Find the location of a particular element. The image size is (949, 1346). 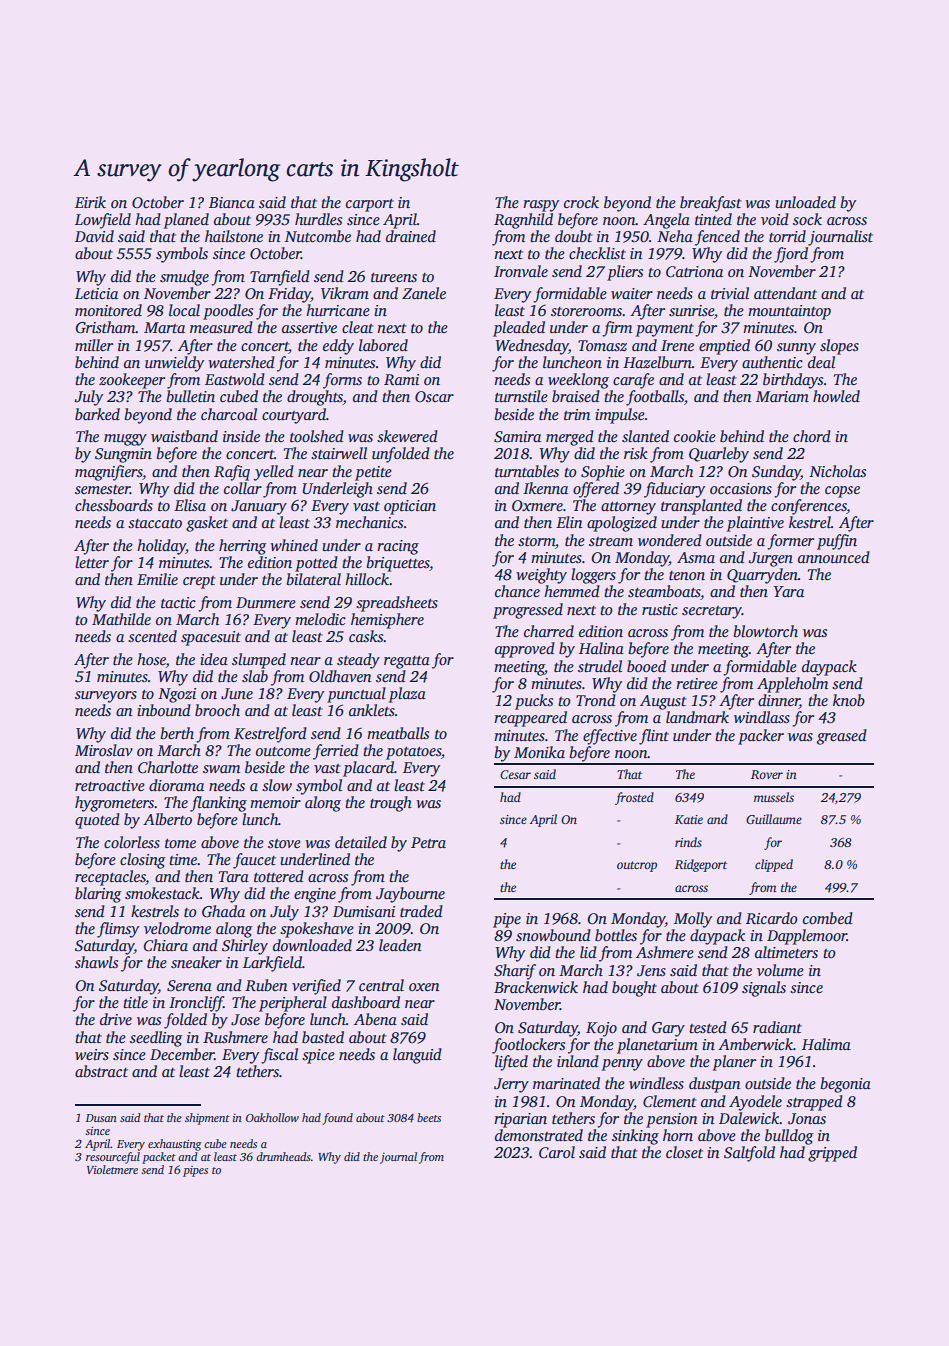

Marta is located at coordinates (164, 327).
